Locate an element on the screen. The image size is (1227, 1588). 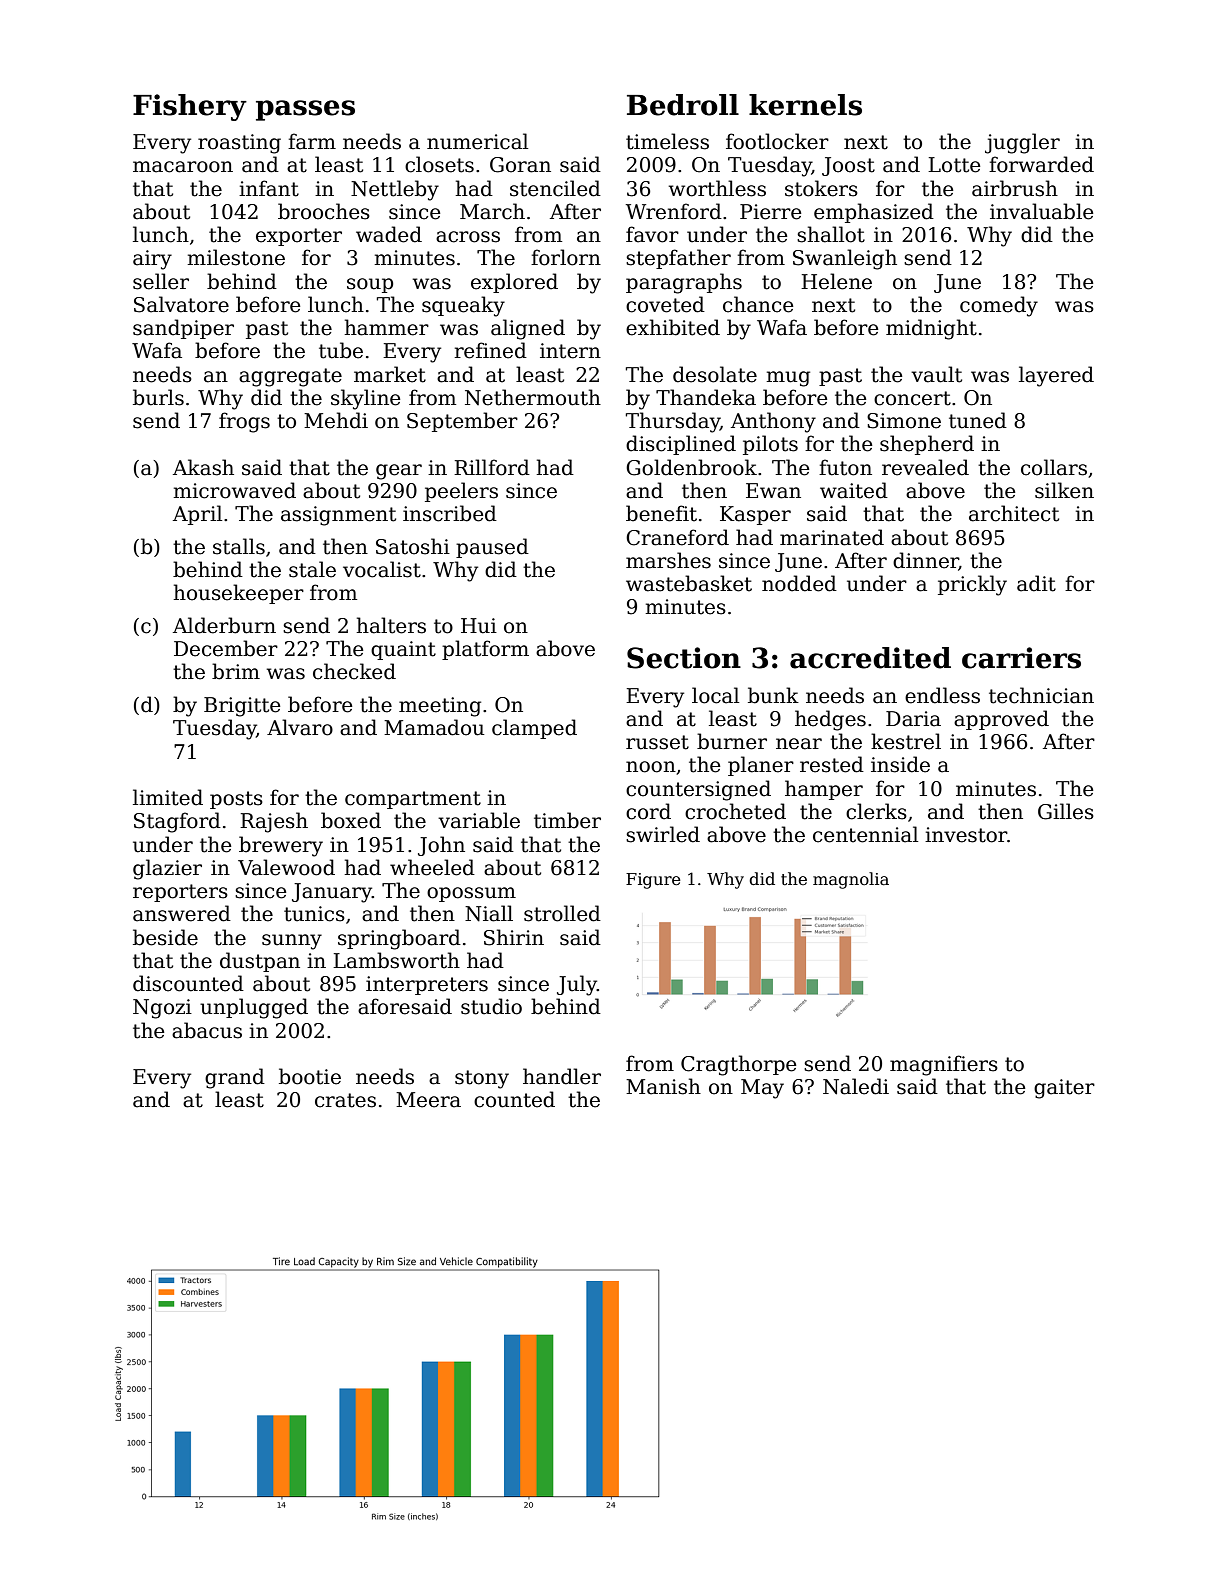
housekeeper is located at coordinates (238, 594).
